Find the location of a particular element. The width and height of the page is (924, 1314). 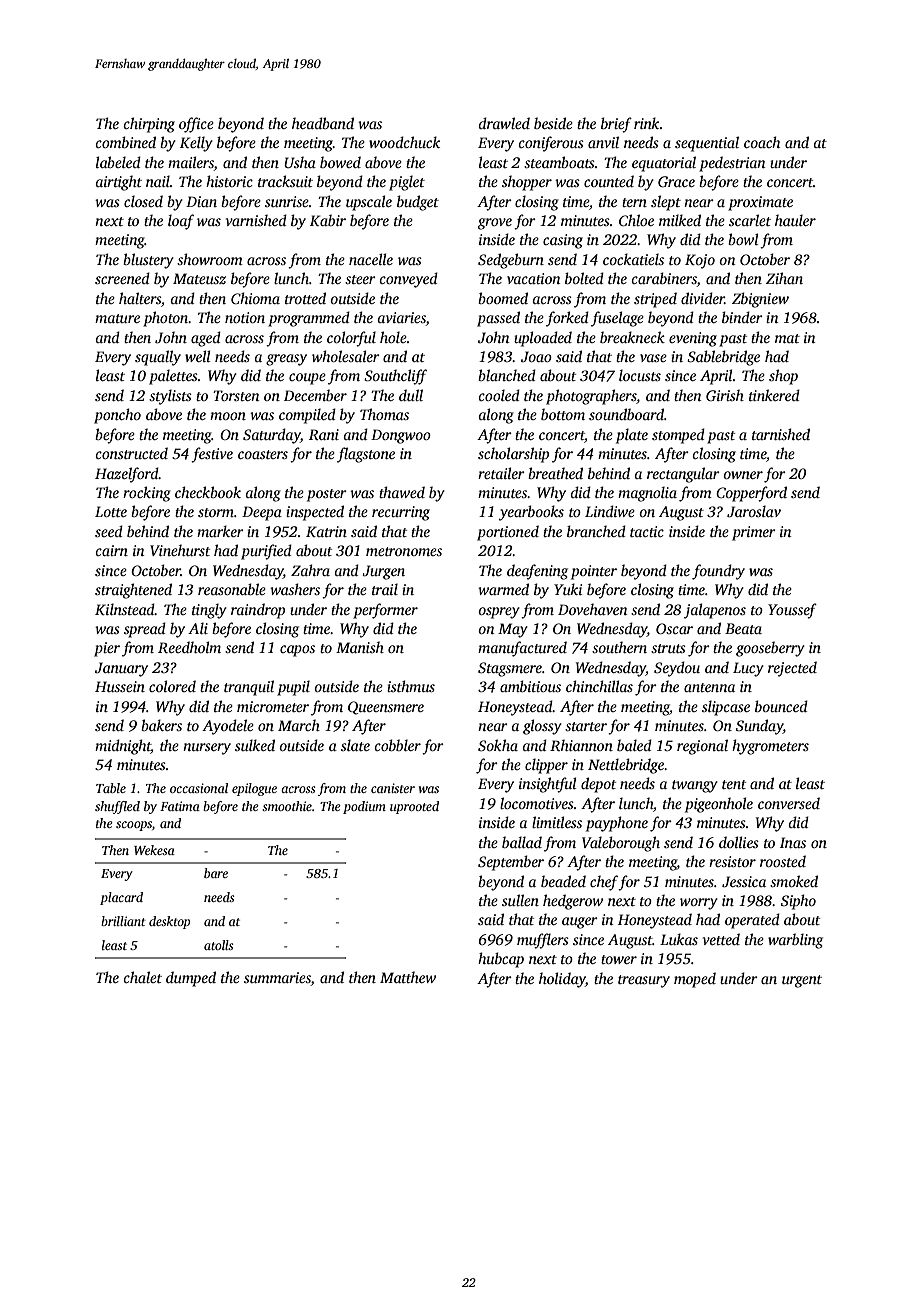

woodchuck is located at coordinates (404, 142).
